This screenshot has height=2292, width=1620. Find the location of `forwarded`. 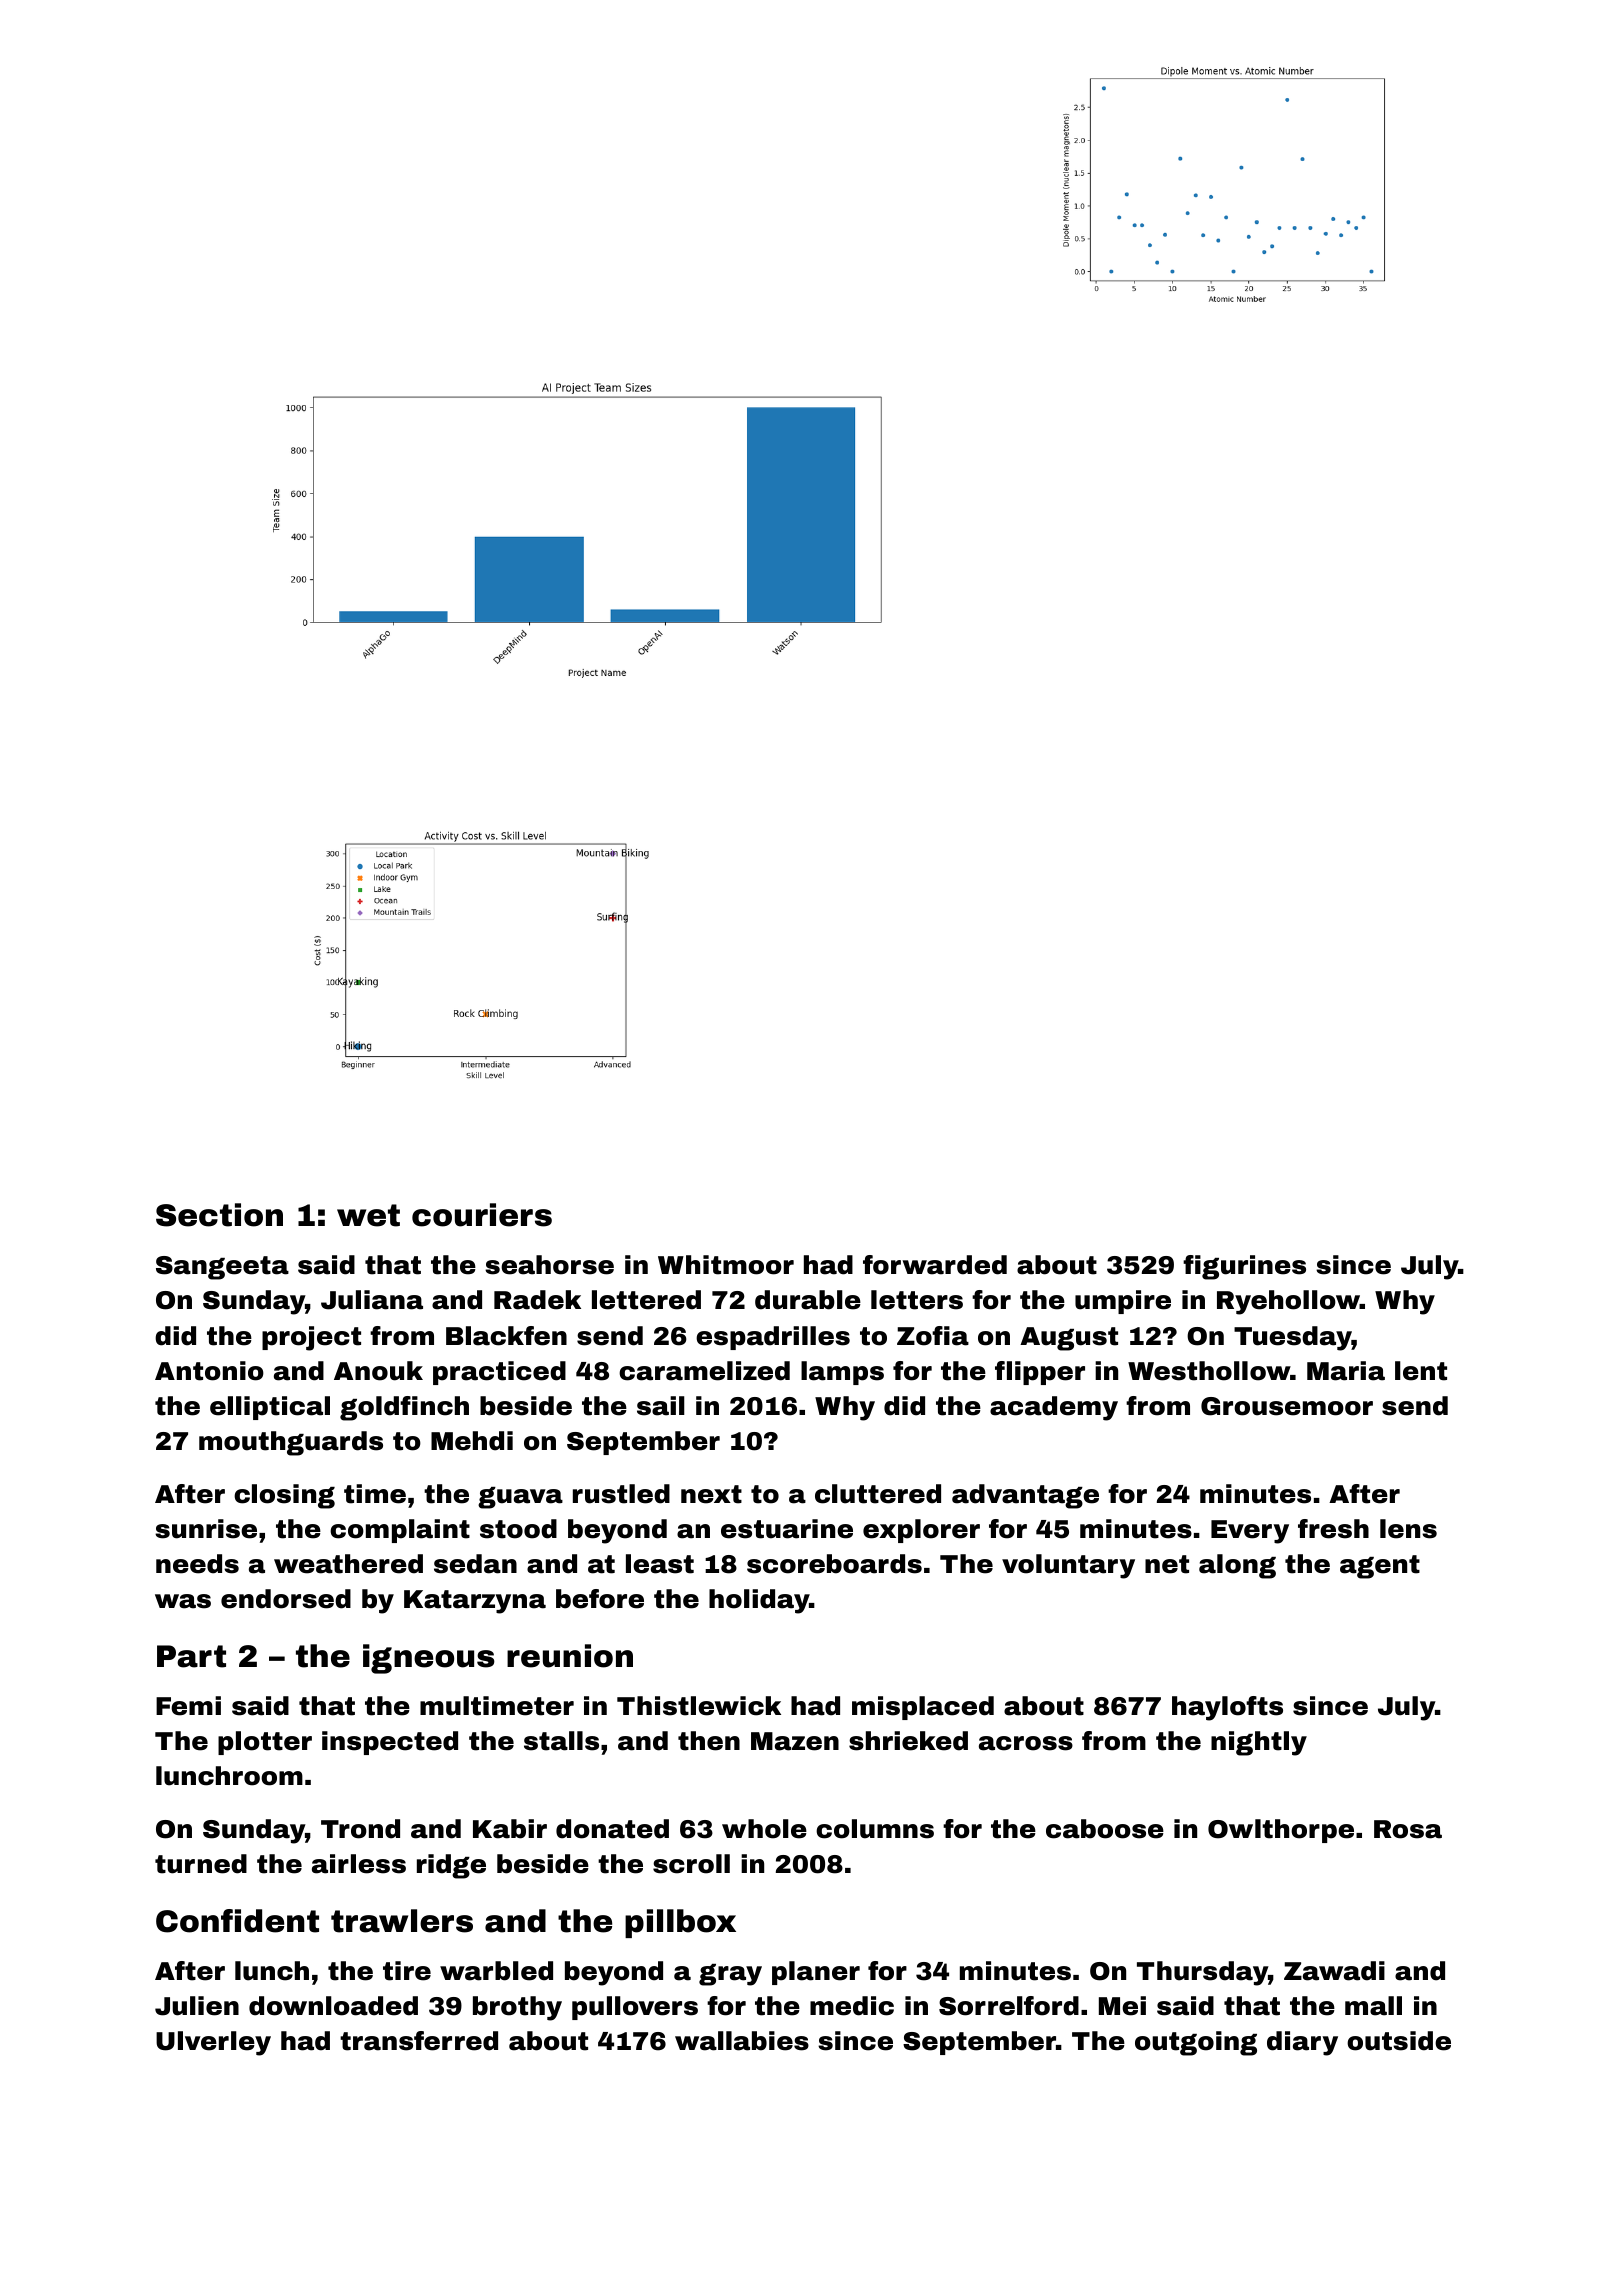

forwarded is located at coordinates (935, 1265).
